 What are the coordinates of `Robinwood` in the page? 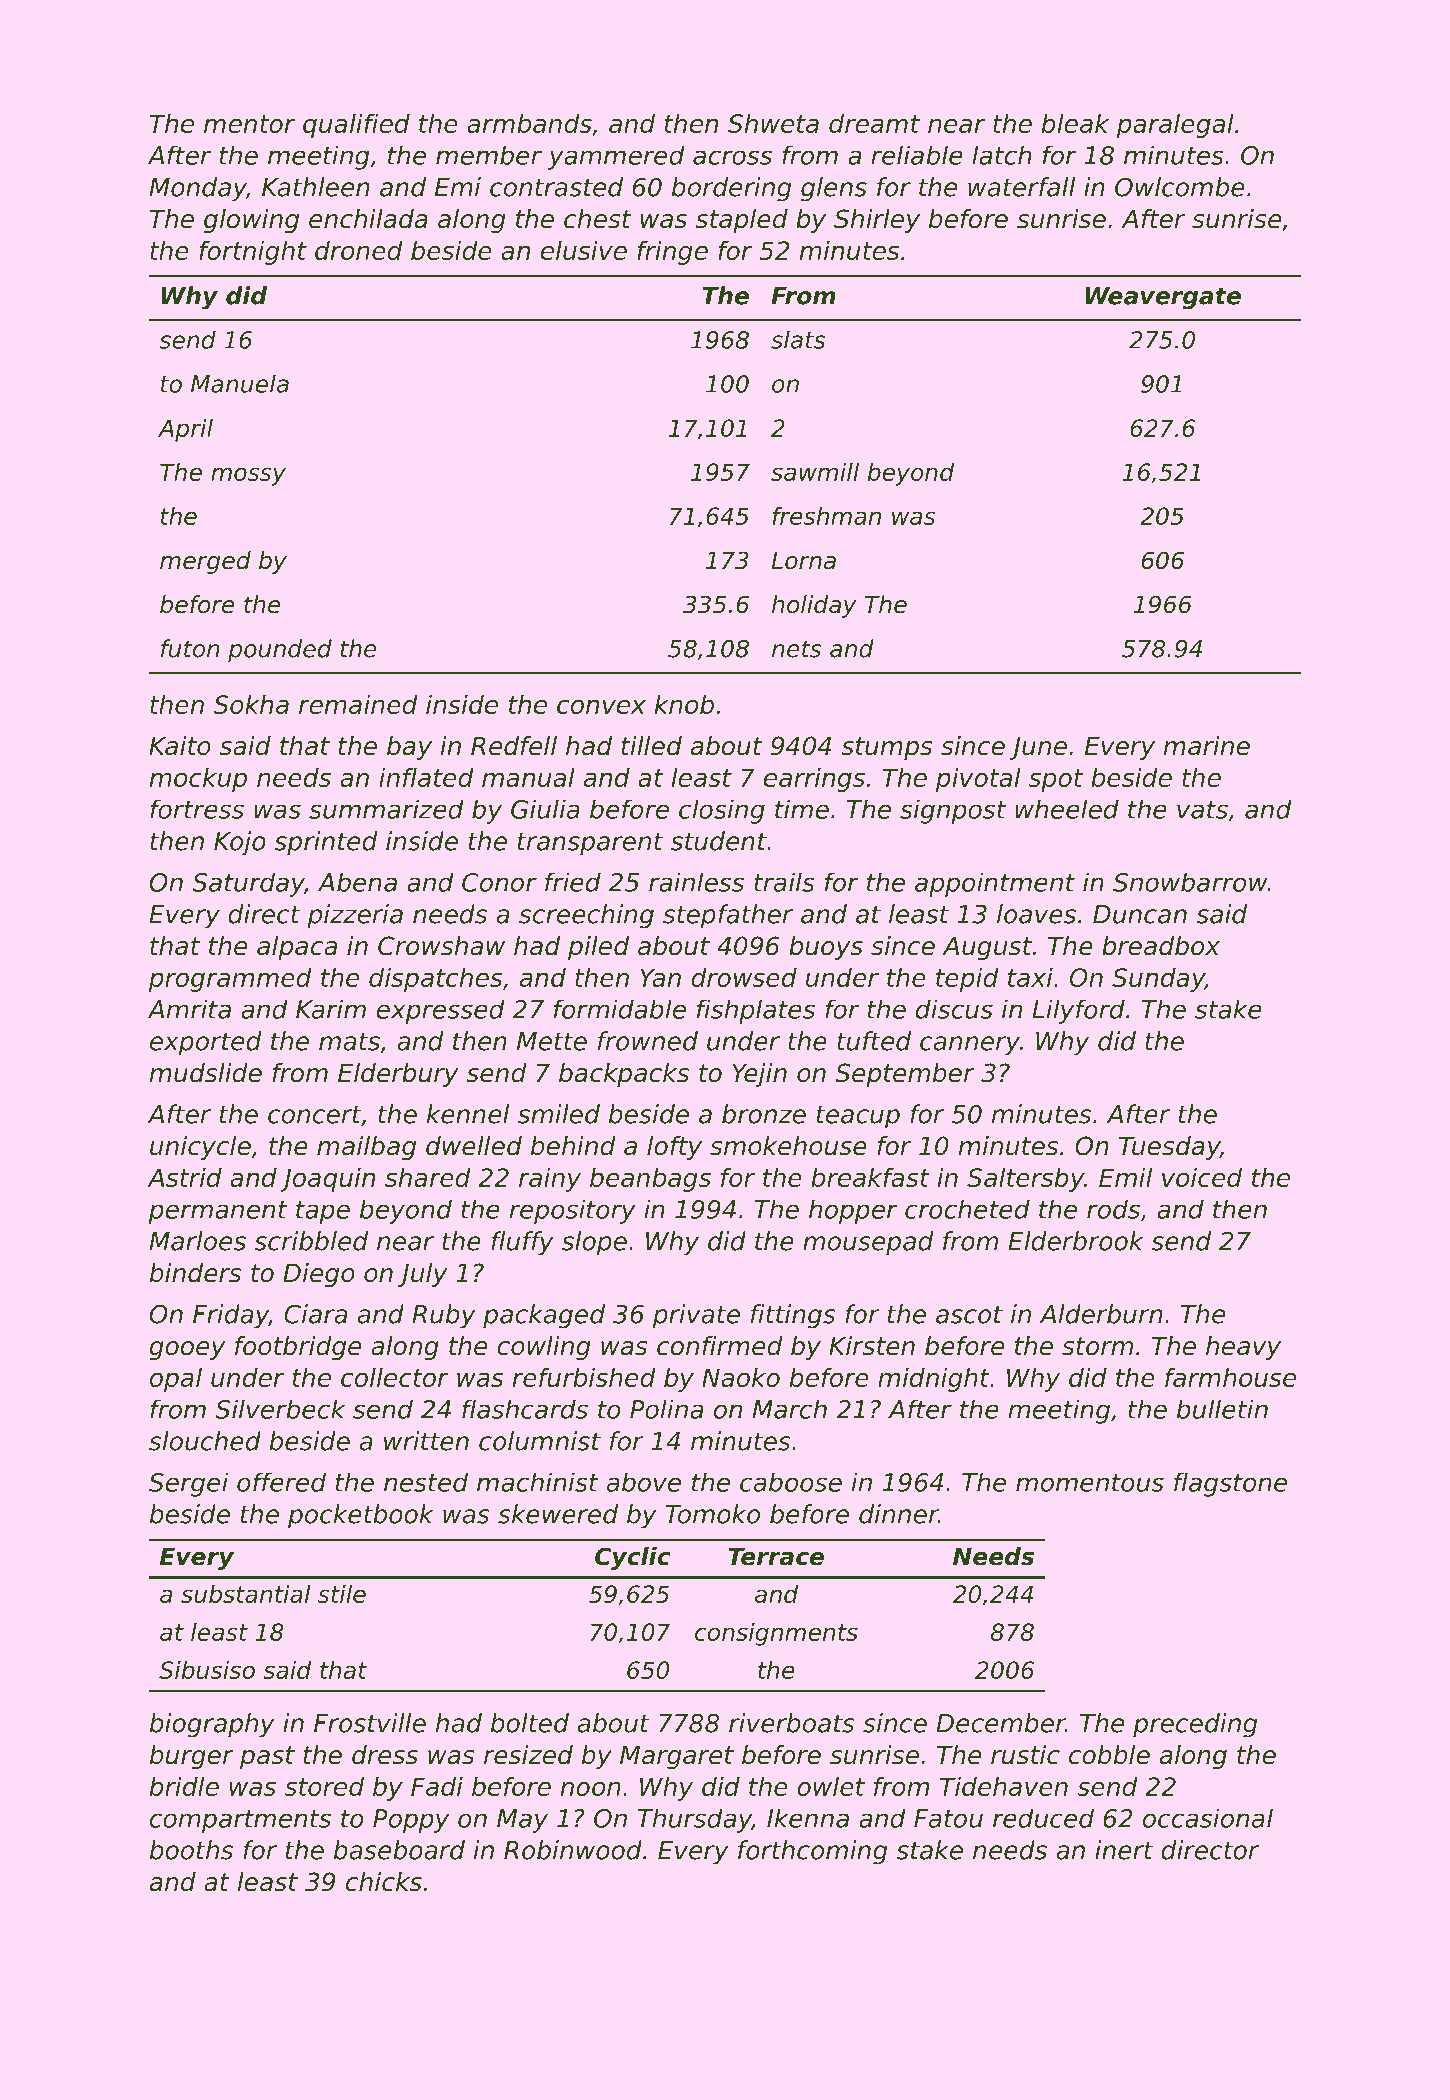 It's located at (573, 1850).
